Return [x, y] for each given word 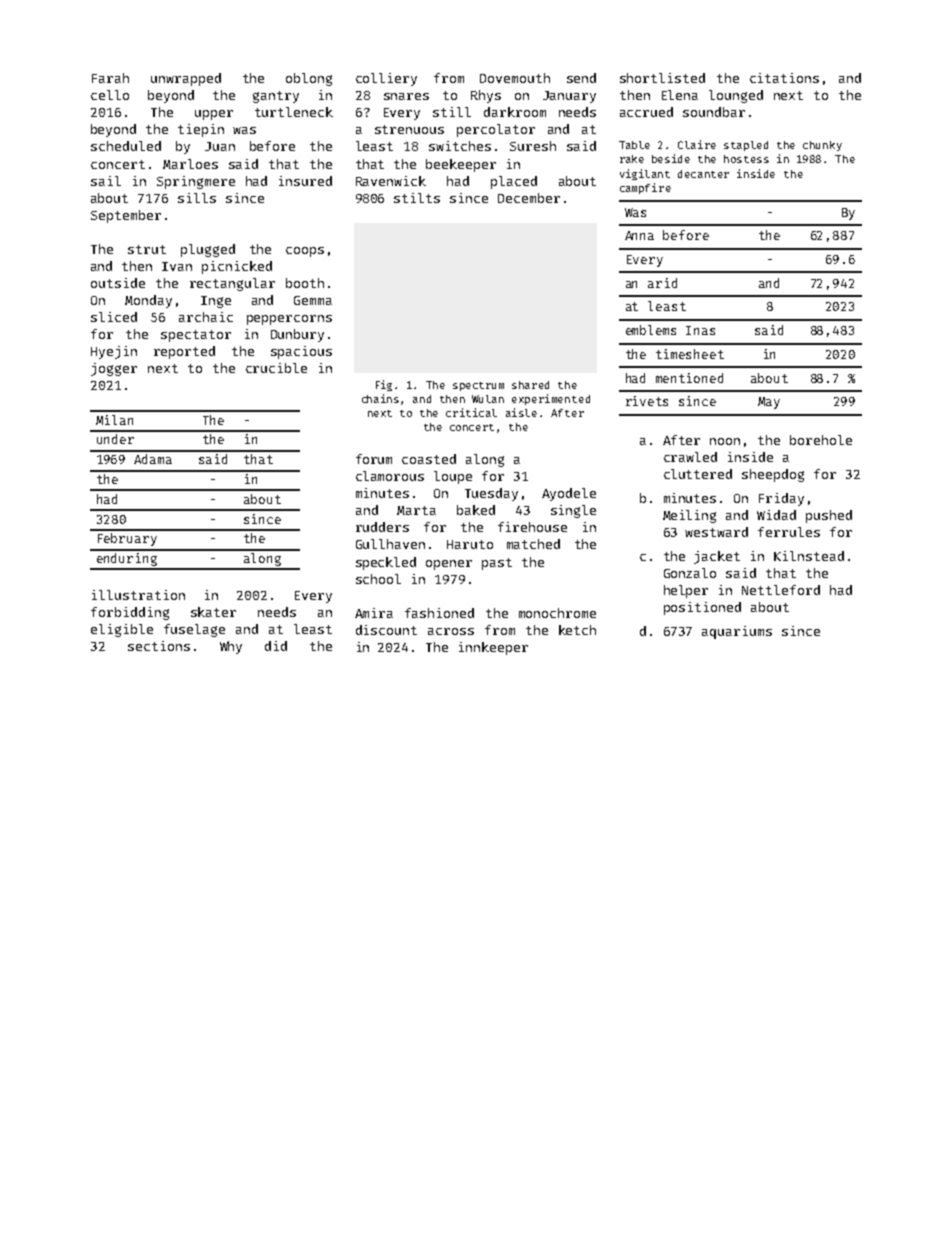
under [115, 439]
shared [530, 385]
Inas [700, 330]
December [529, 198]
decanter [703, 174]
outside [118, 283]
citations [784, 78]
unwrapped [186, 79]
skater [213, 612]
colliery [386, 79]
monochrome [557, 613]
